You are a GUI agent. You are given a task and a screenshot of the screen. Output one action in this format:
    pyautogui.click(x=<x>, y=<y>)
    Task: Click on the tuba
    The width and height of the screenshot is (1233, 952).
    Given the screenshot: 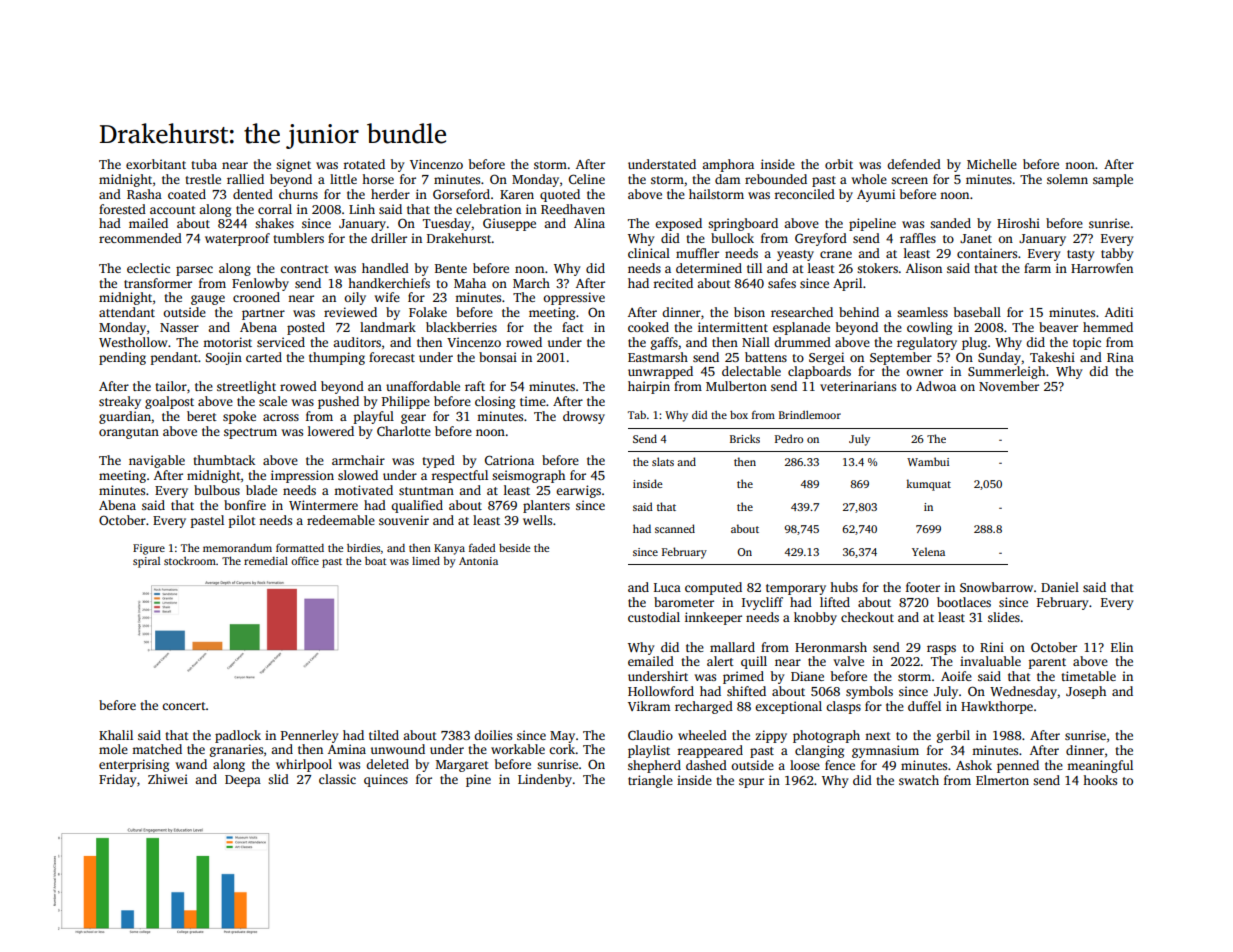 What is the action you would take?
    pyautogui.click(x=204, y=164)
